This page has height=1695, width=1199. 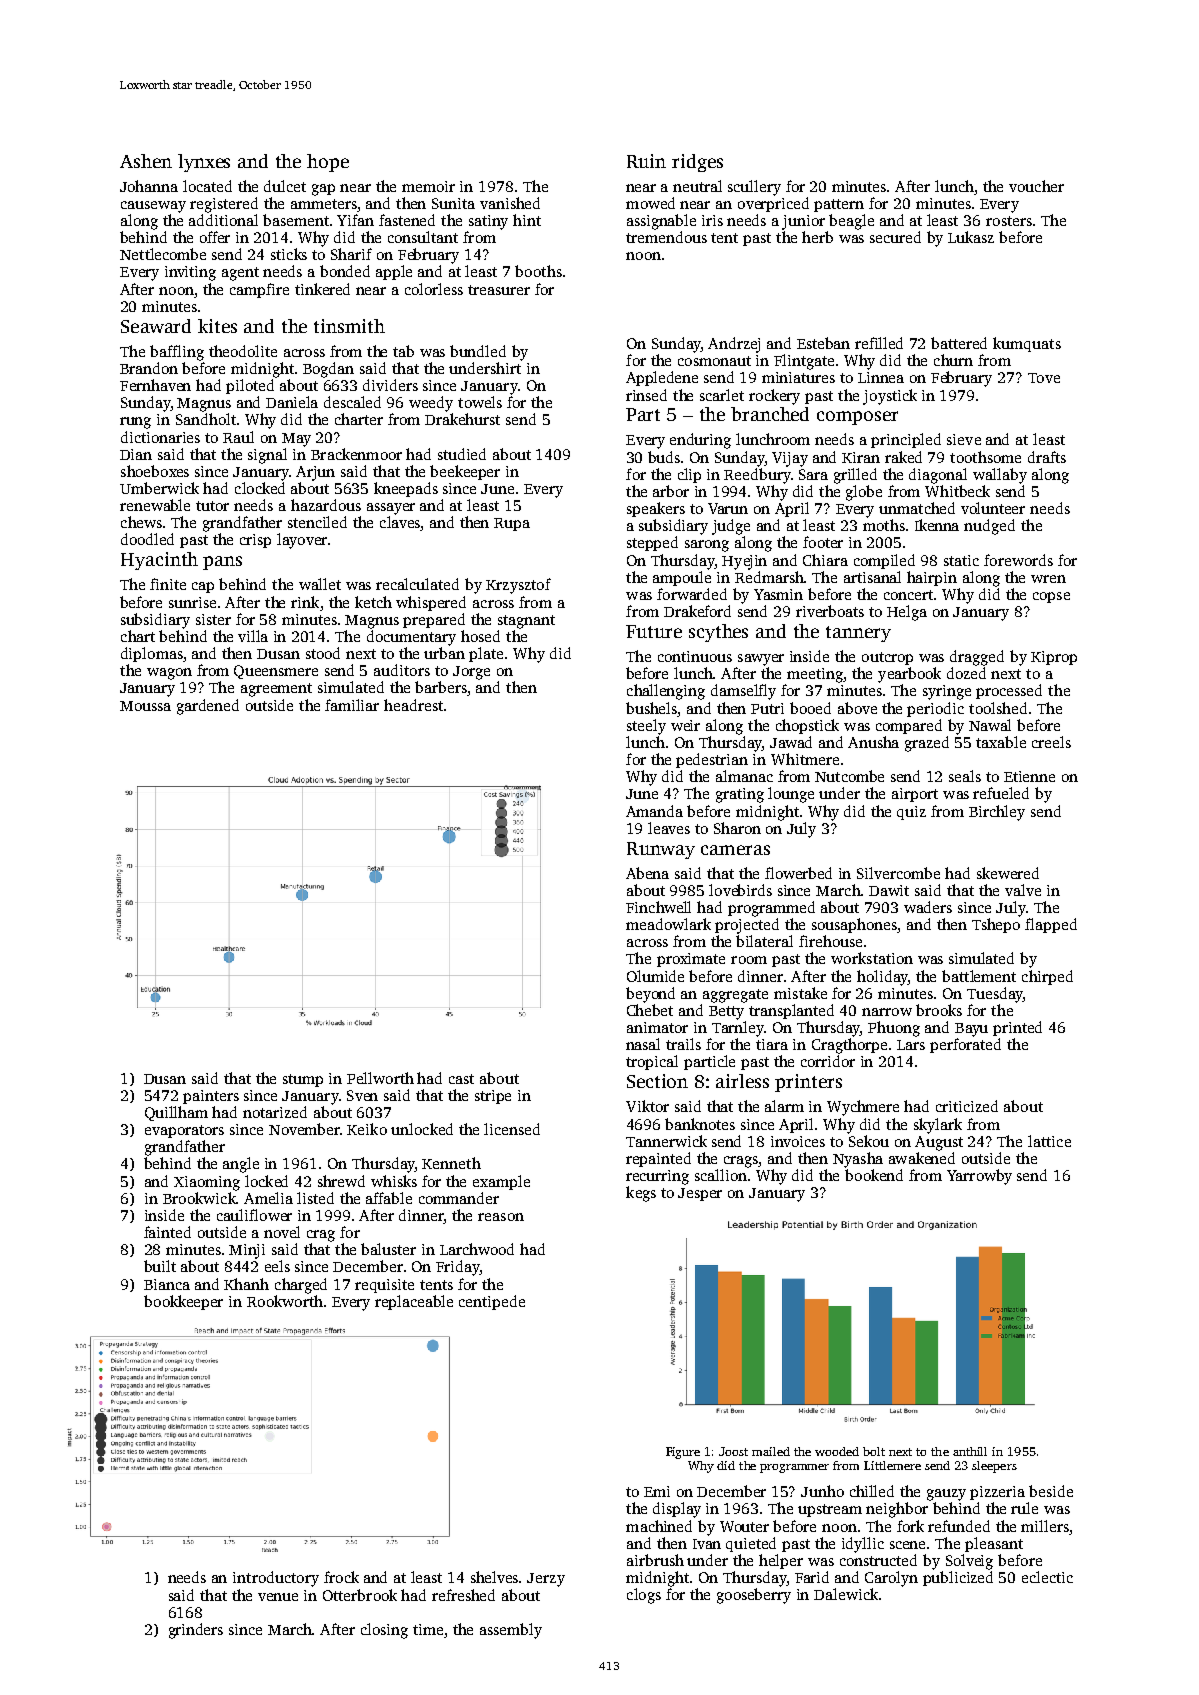 I want to click on Phuong, so click(x=894, y=1029).
